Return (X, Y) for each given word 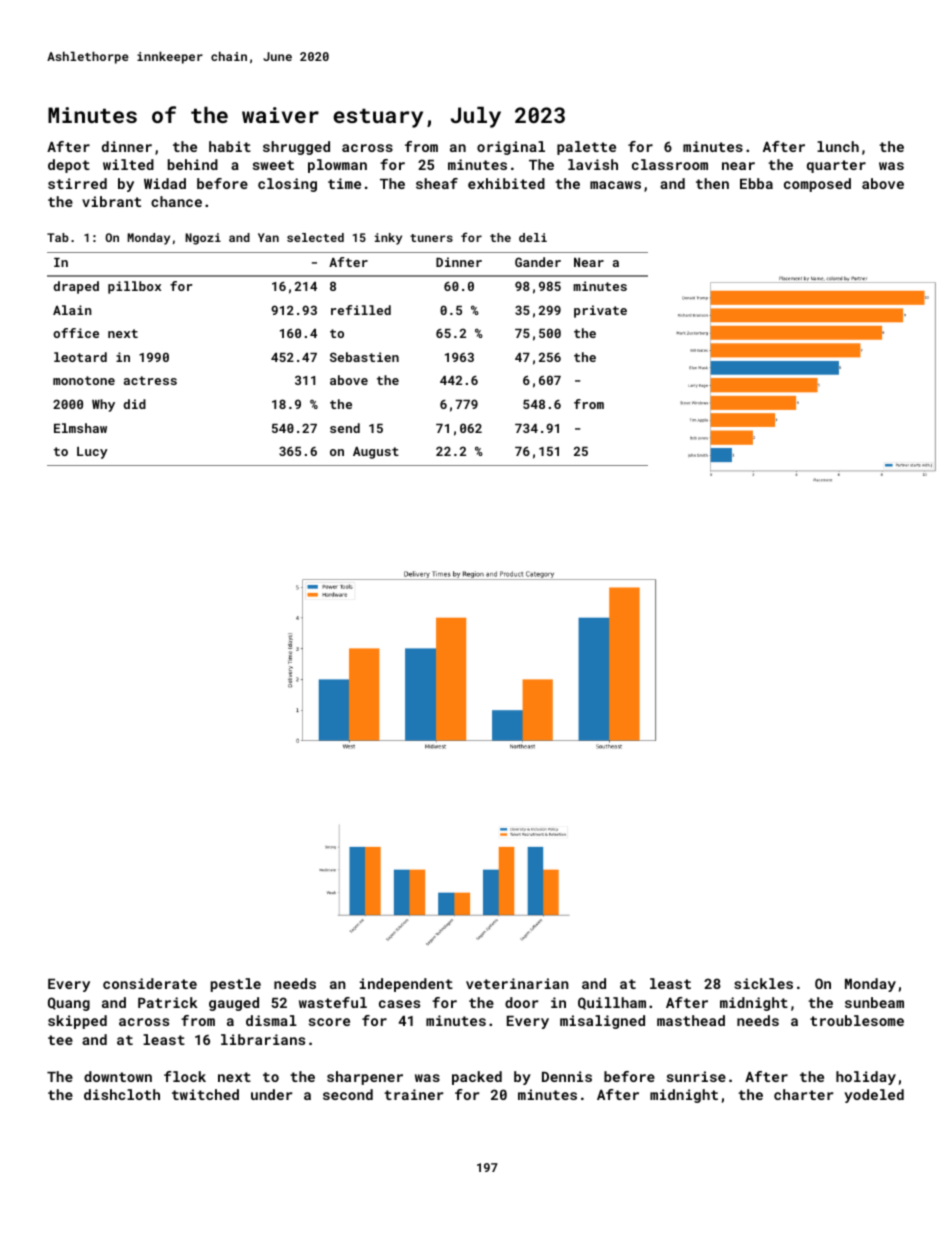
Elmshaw (80, 428)
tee (60, 1040)
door (521, 1002)
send (345, 428)
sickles (763, 983)
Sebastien (364, 357)
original (511, 148)
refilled (361, 310)
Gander (538, 262)
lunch (838, 146)
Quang (69, 1004)
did (134, 404)
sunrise (696, 1076)
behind (193, 164)
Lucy (92, 453)
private (600, 311)
